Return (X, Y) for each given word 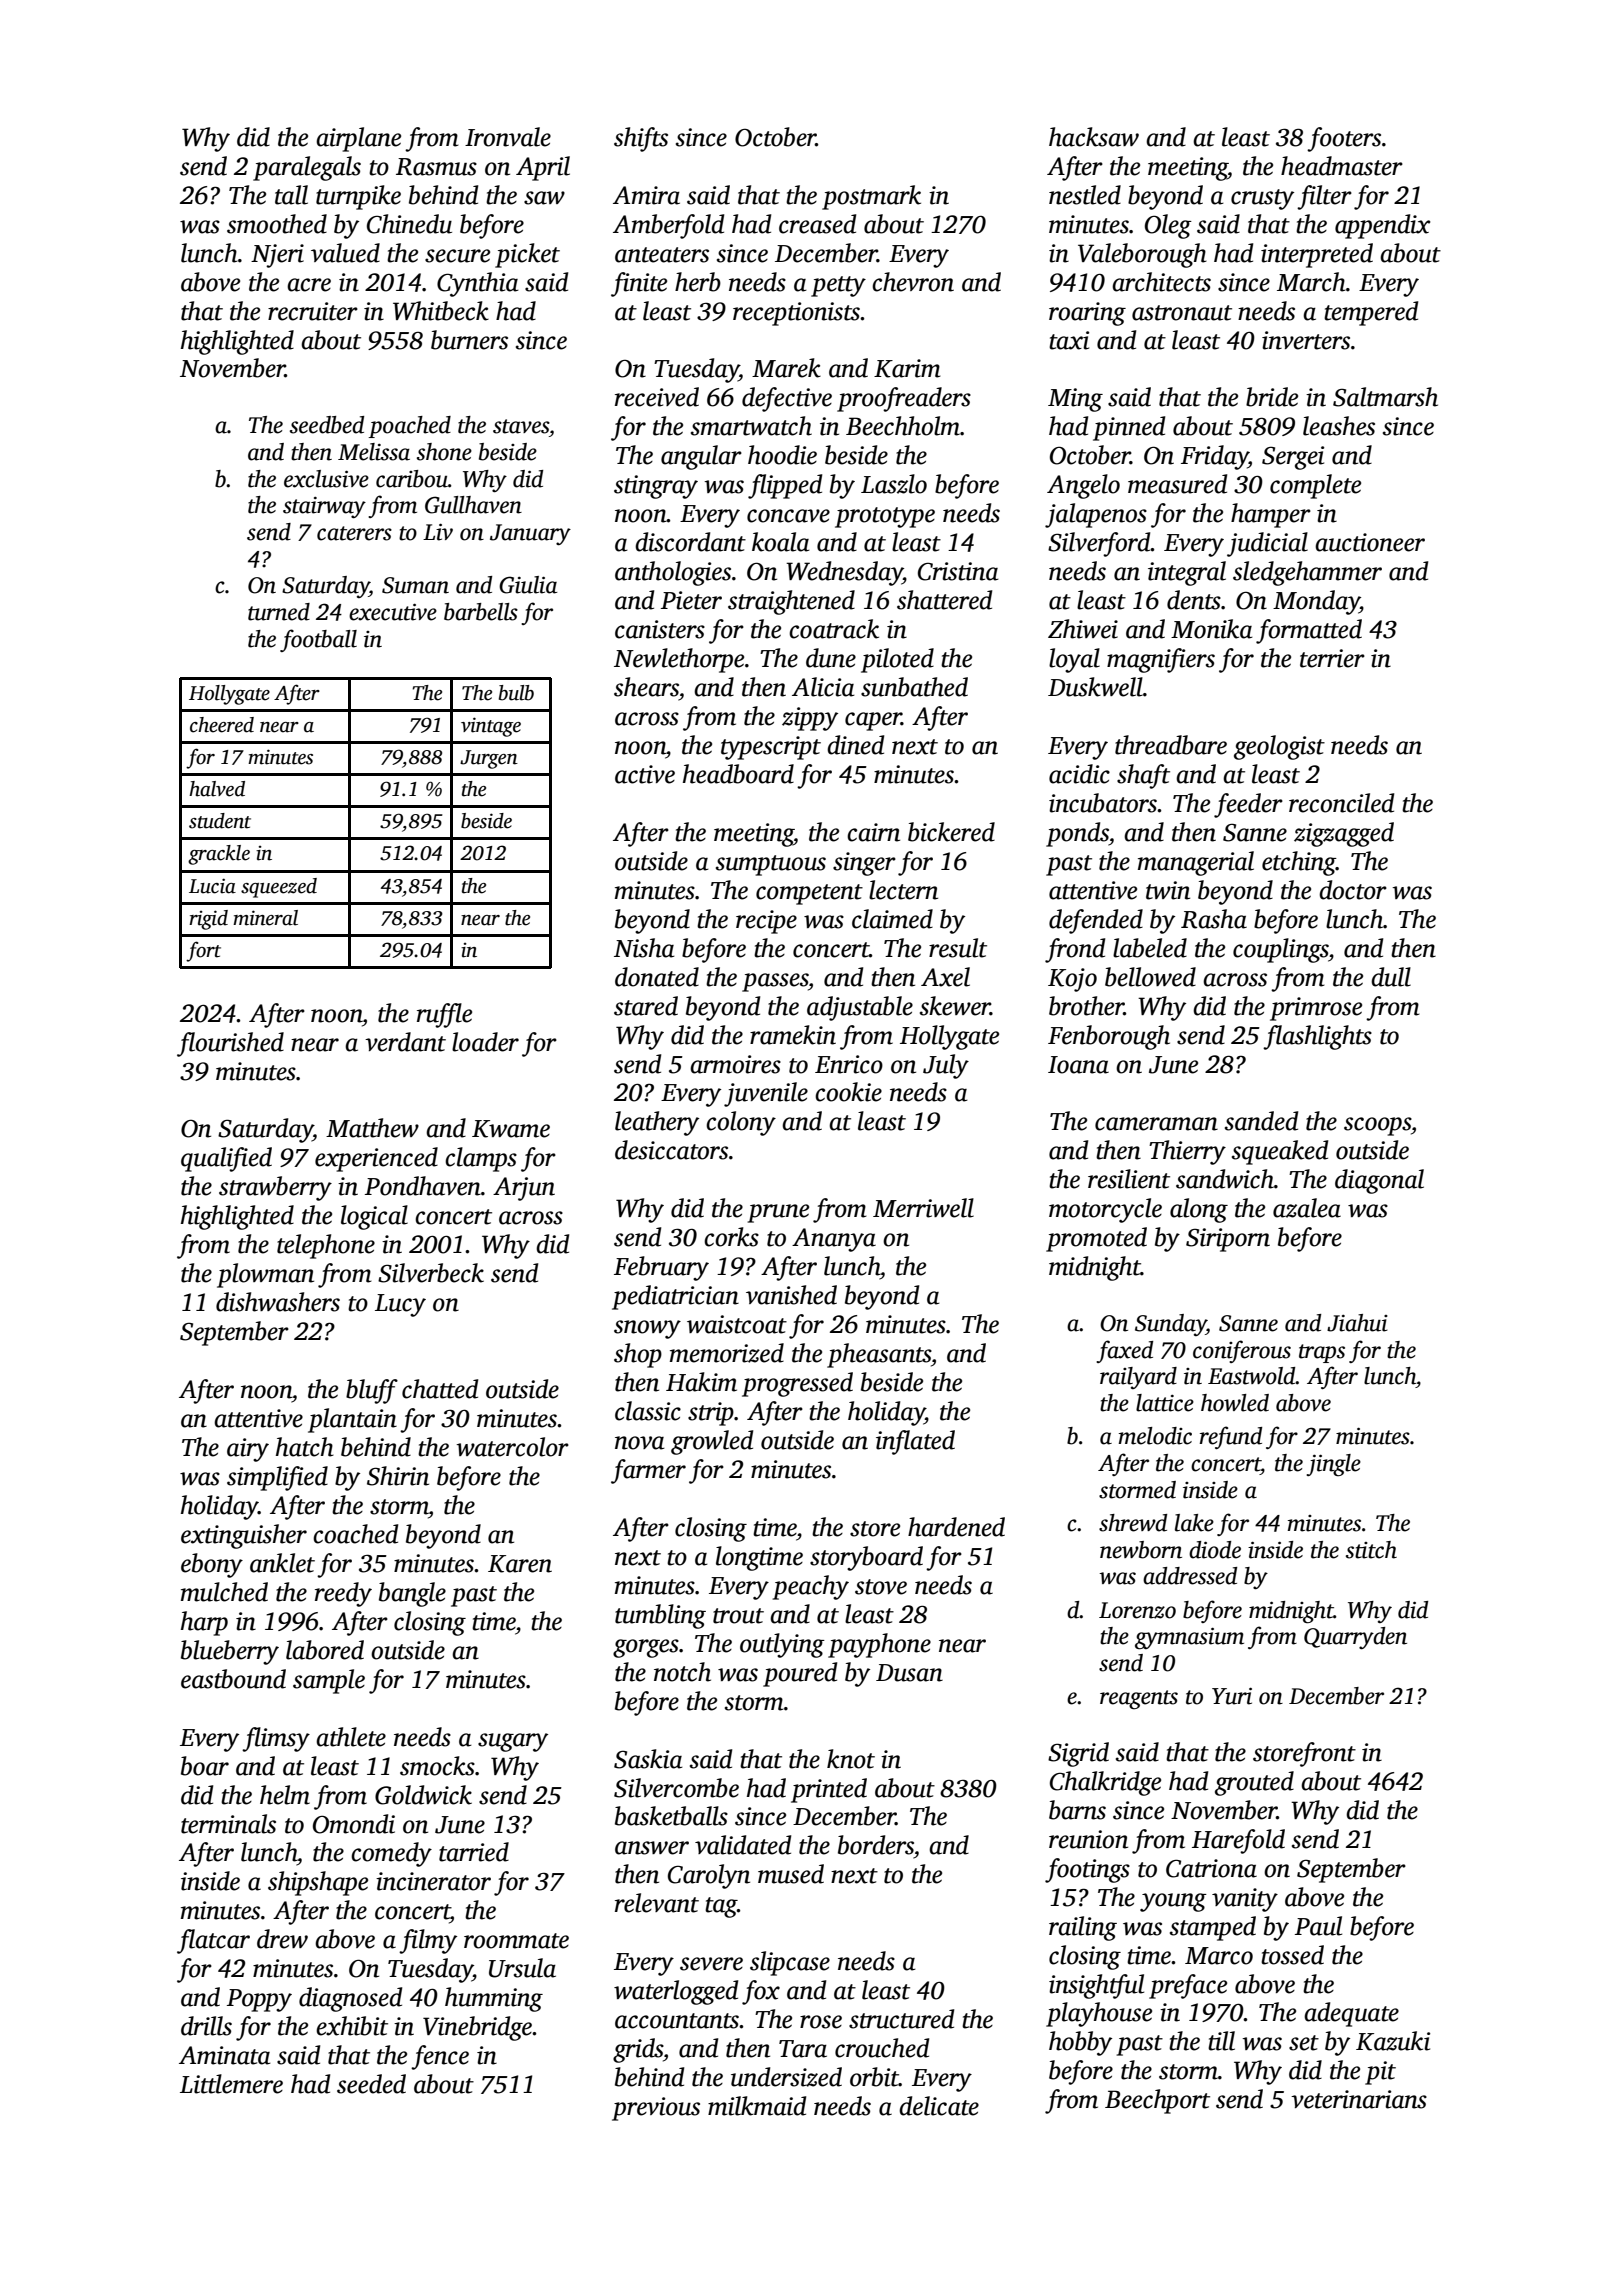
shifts (641, 139)
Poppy (259, 2000)
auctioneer (1370, 542)
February (661, 1268)
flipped (785, 486)
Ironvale (508, 137)
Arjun (524, 1189)
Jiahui (1357, 1323)
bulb (516, 693)
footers (1344, 139)
